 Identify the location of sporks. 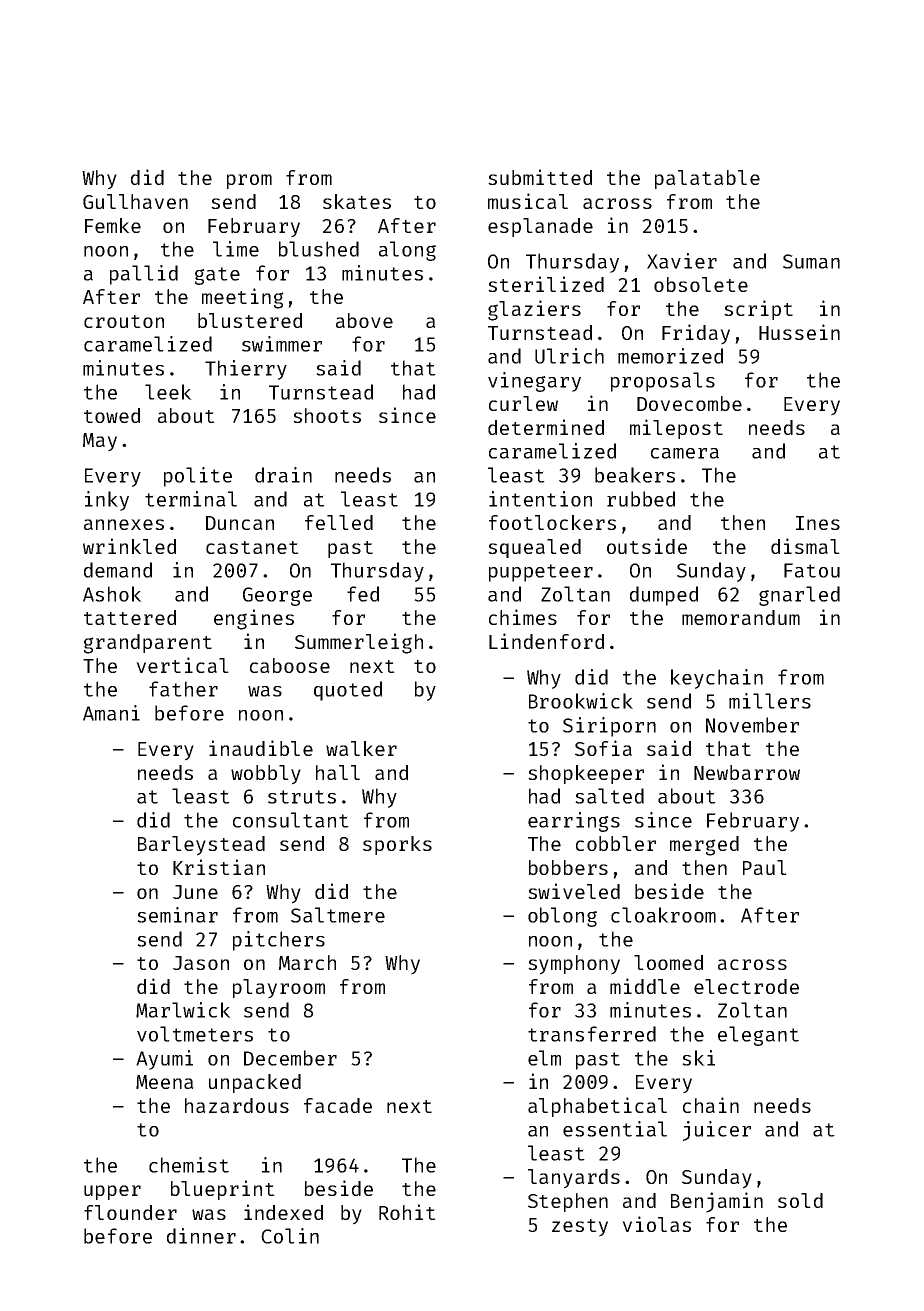
(397, 845).
